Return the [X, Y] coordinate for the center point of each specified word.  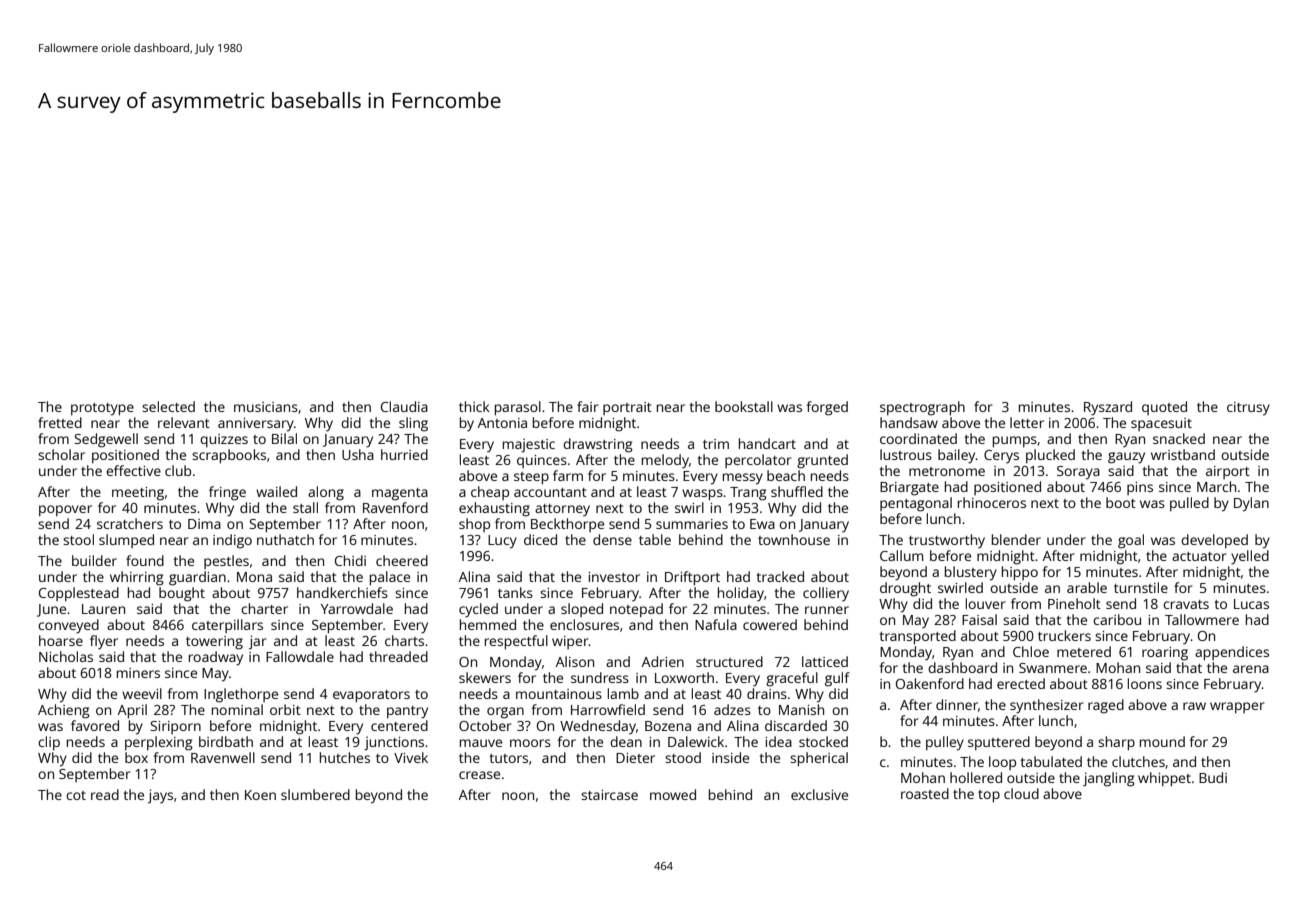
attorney [562, 510]
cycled [478, 610]
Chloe [1031, 651]
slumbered [315, 794]
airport [1228, 472]
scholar [61, 454]
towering [214, 643]
